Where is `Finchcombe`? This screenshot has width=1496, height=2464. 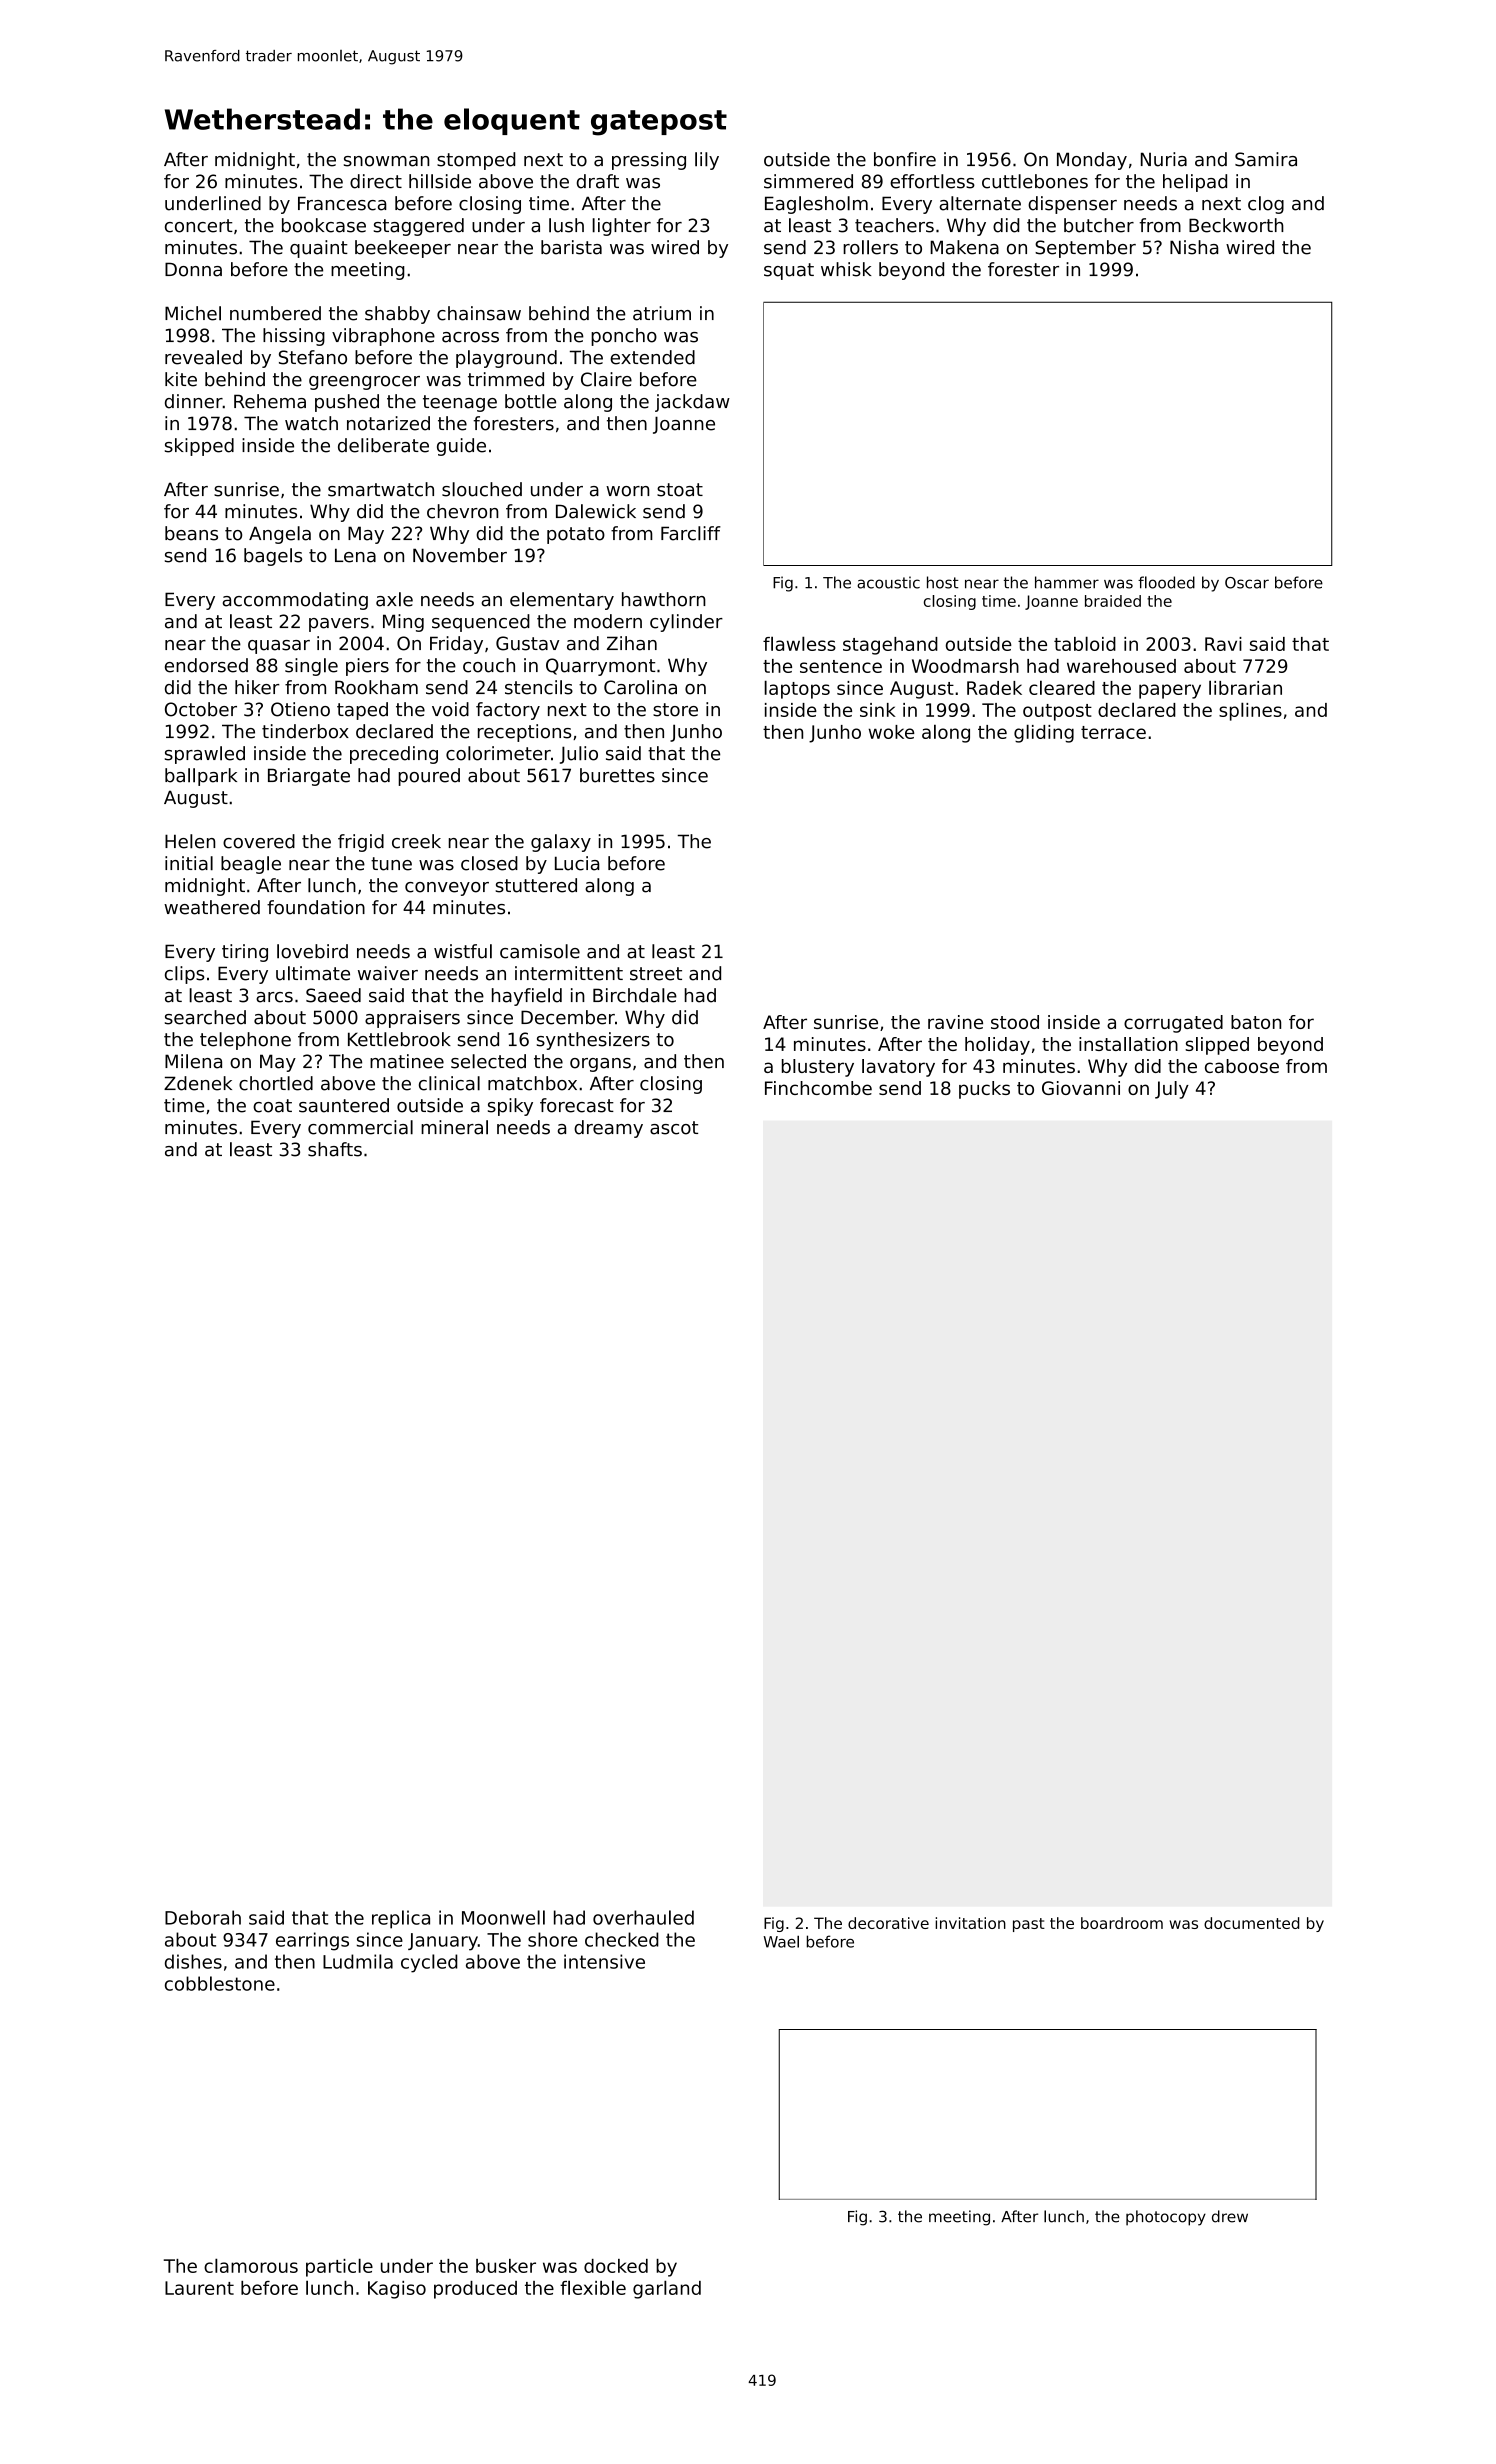
Finchcombe is located at coordinates (818, 1088).
